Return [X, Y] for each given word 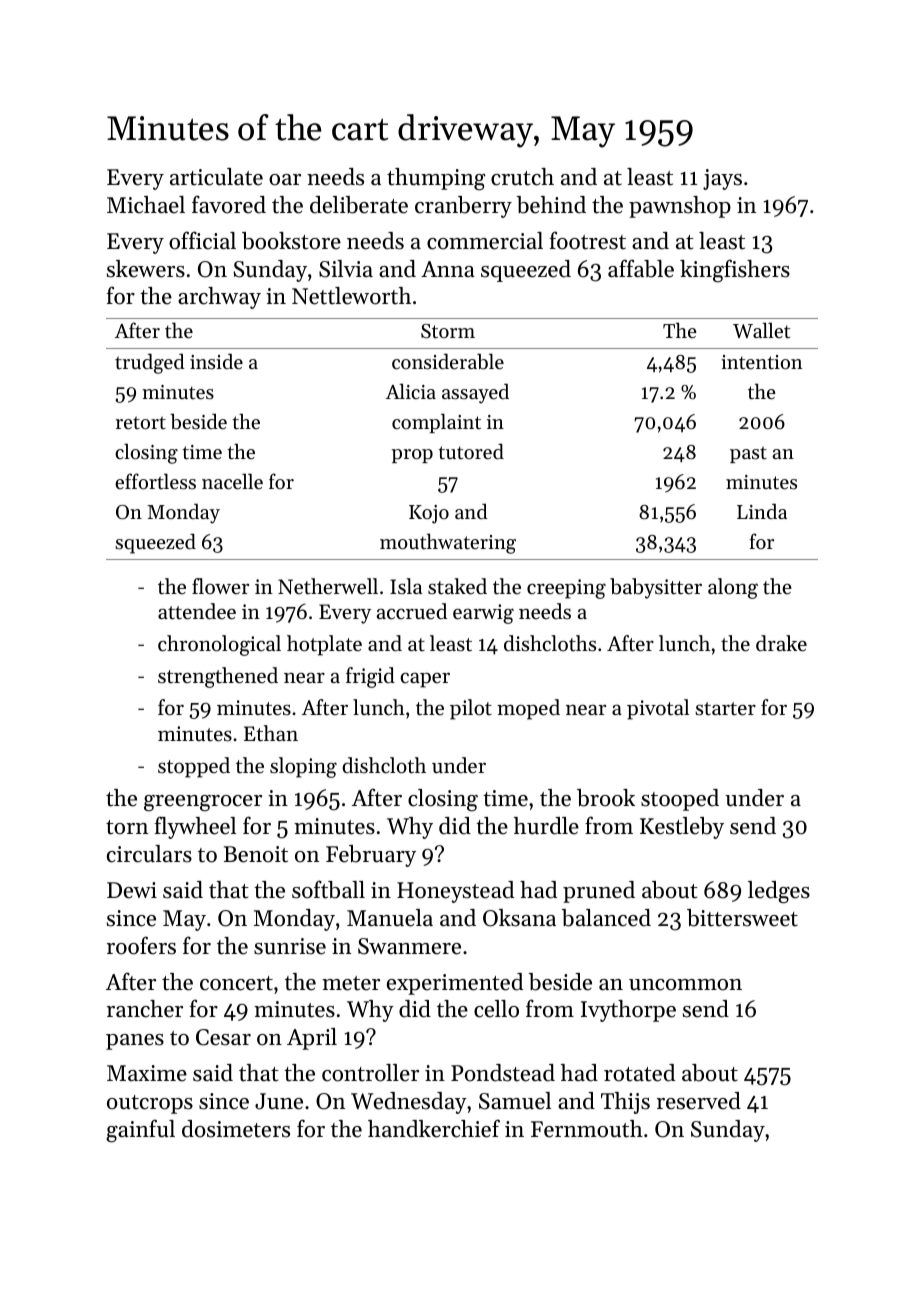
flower [220, 586]
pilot [471, 709]
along [733, 588]
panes [135, 1042]
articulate [216, 177]
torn [127, 827]
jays [722, 179]
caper [425, 680]
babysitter [656, 588]
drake [781, 643]
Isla [406, 586]
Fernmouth [587, 1129]
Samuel [515, 1101]
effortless [155, 481]
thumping [436, 179]
